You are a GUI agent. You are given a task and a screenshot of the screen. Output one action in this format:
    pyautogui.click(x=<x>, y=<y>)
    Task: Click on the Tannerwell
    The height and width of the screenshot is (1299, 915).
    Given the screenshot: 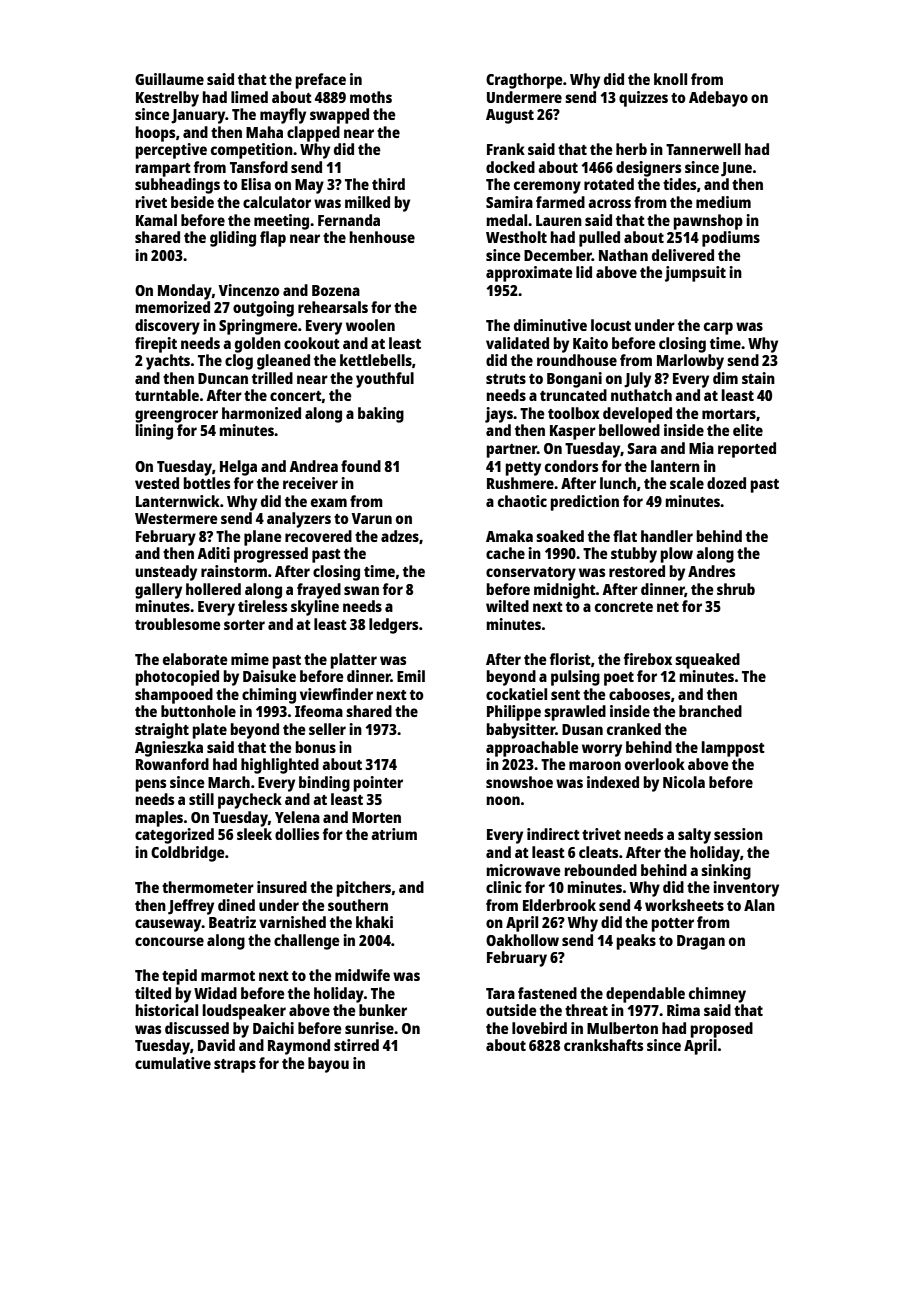 What is the action you would take?
    pyautogui.click(x=703, y=149)
